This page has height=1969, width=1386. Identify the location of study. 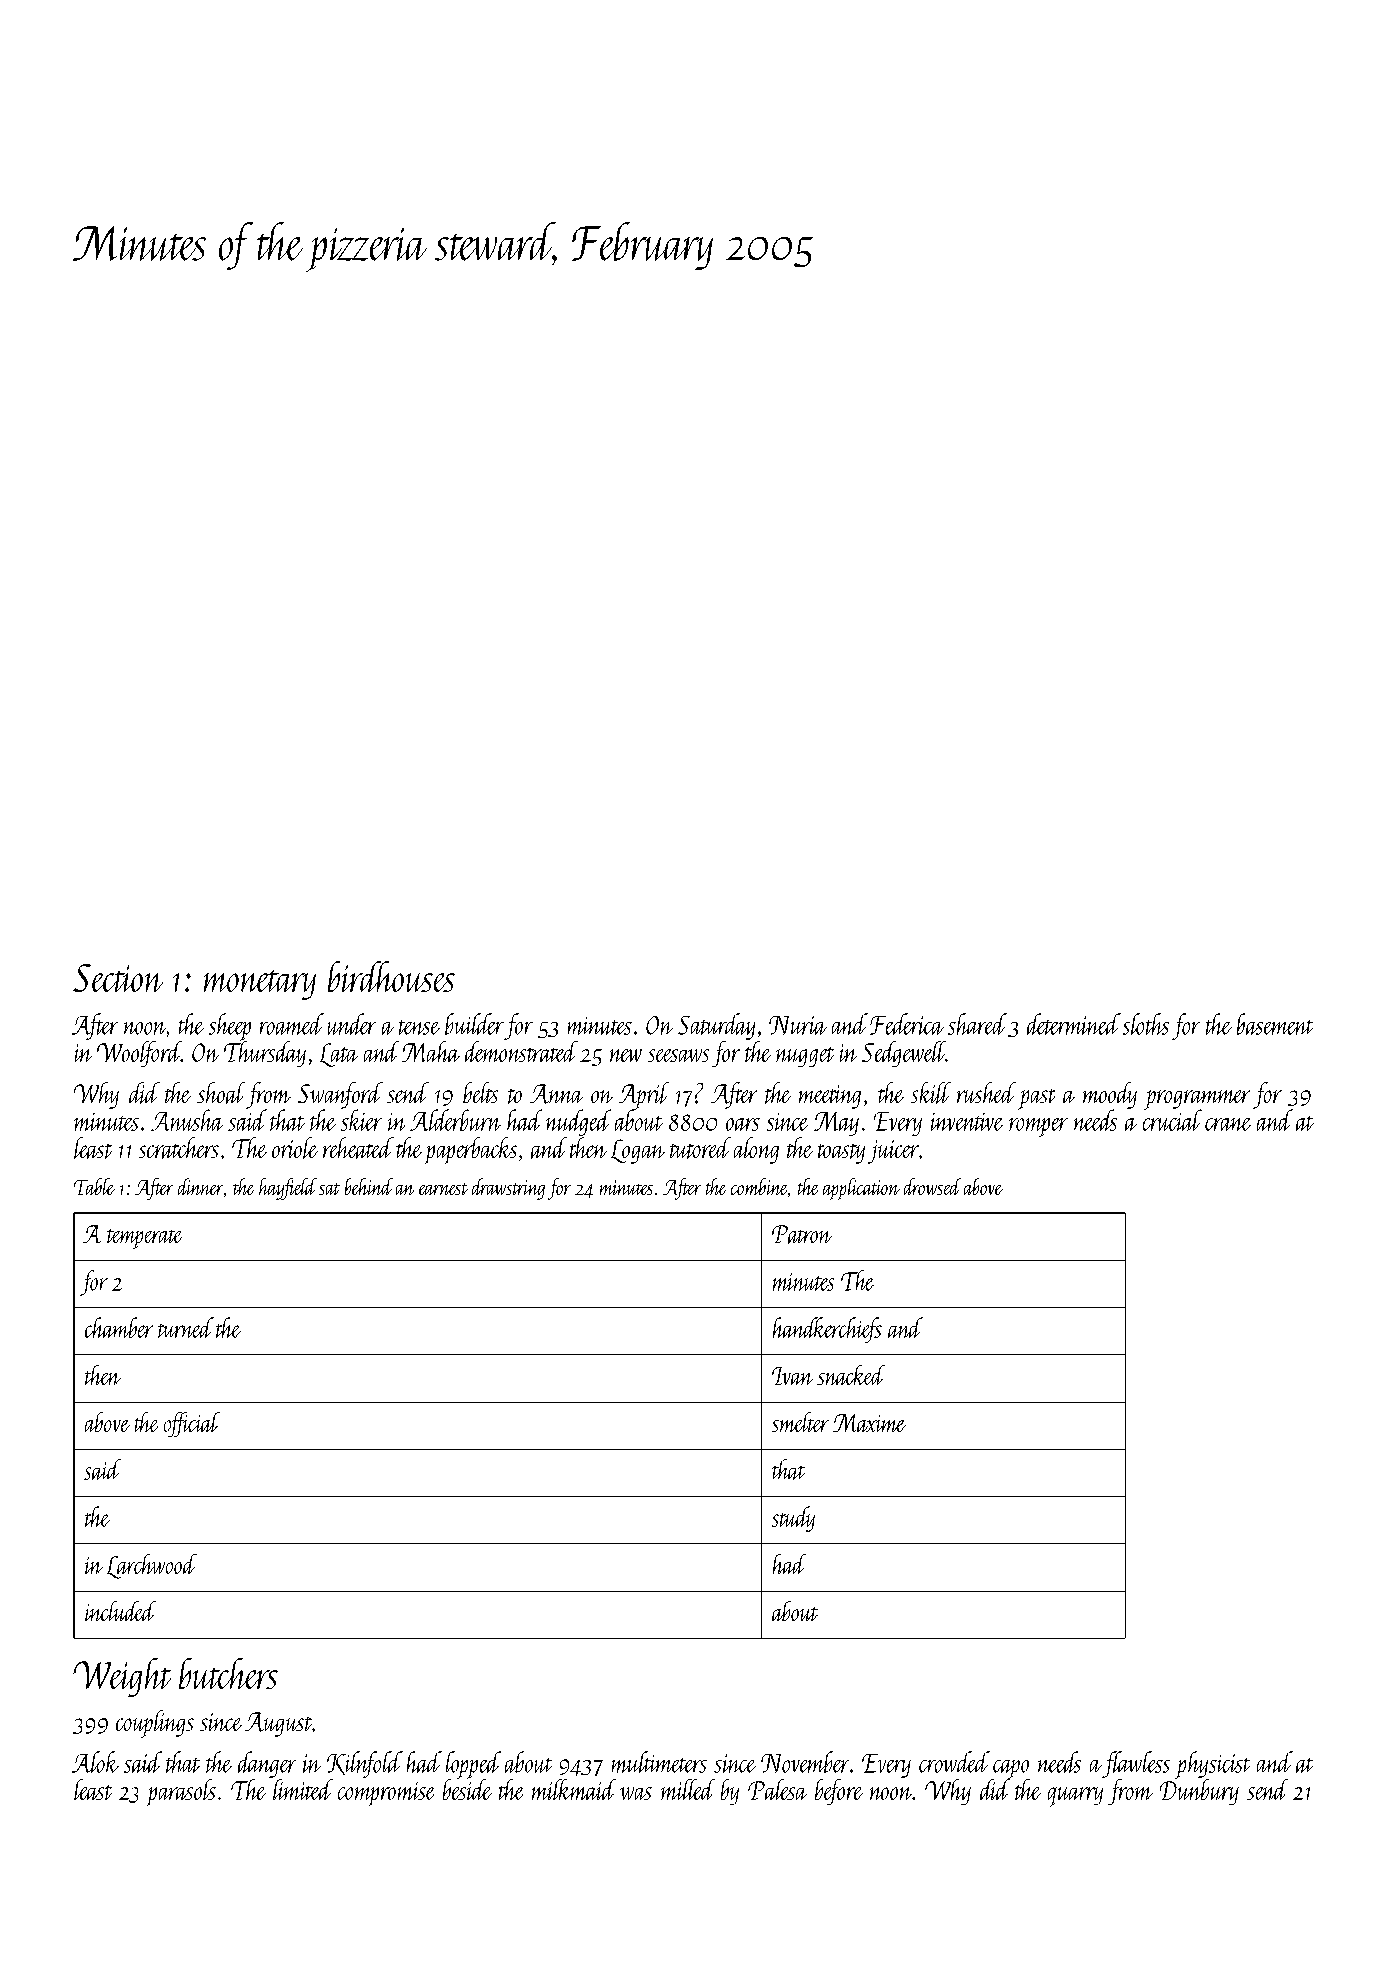
(793, 1519).
